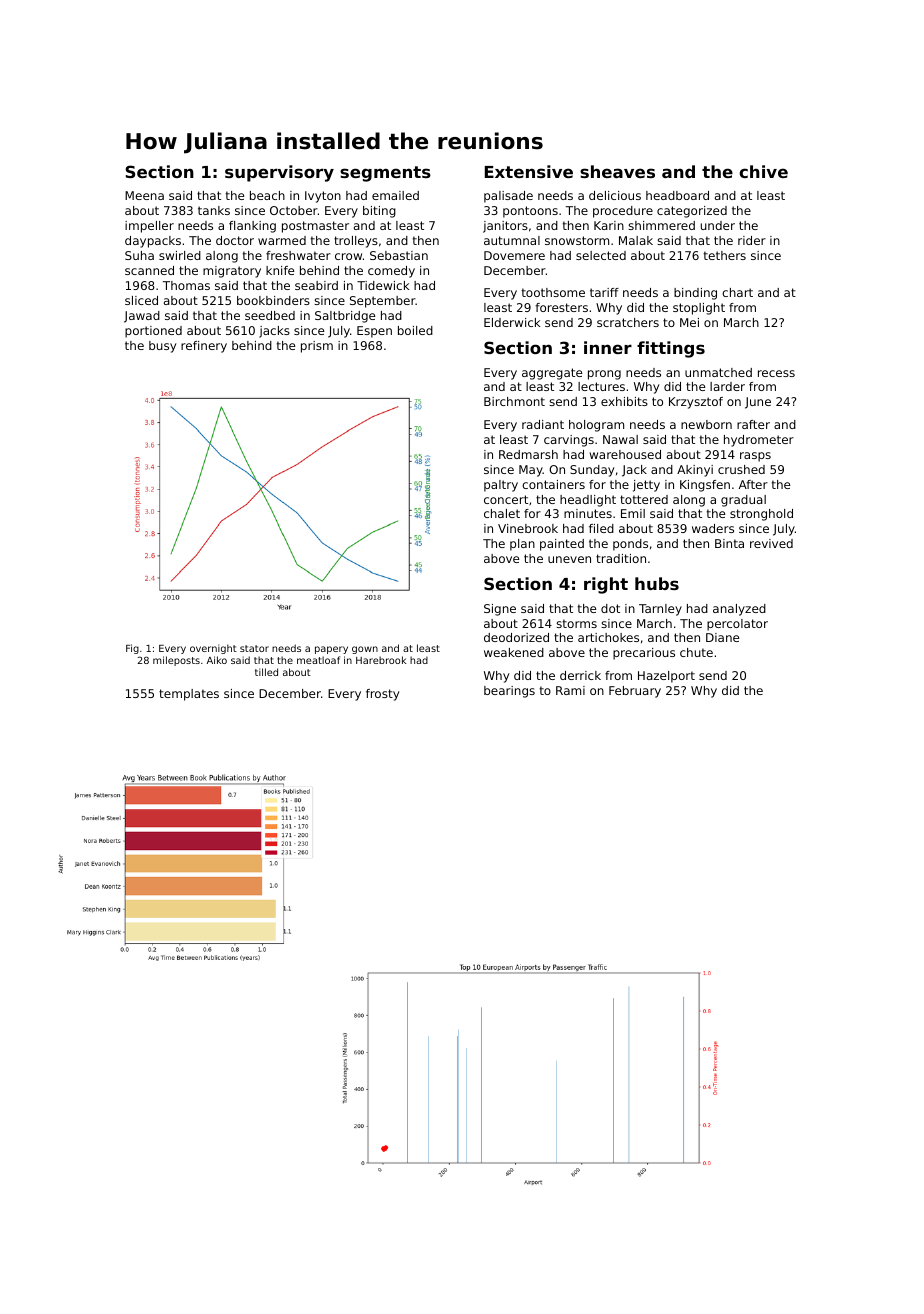 The image size is (924, 1314). Describe the element at coordinates (502, 513) in the document. I see `chalet` at that location.
